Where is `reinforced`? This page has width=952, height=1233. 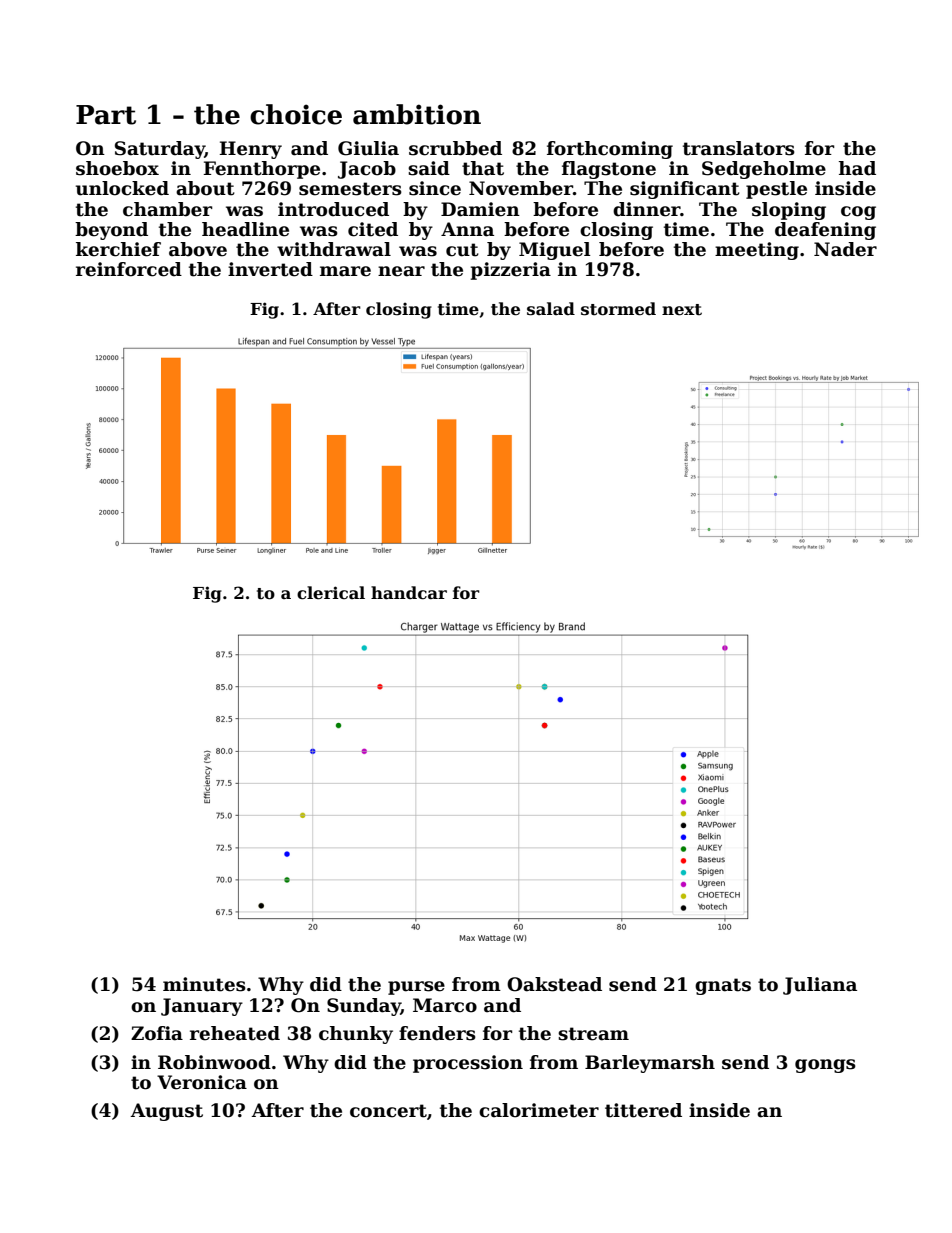
reinforced is located at coordinates (129, 269).
